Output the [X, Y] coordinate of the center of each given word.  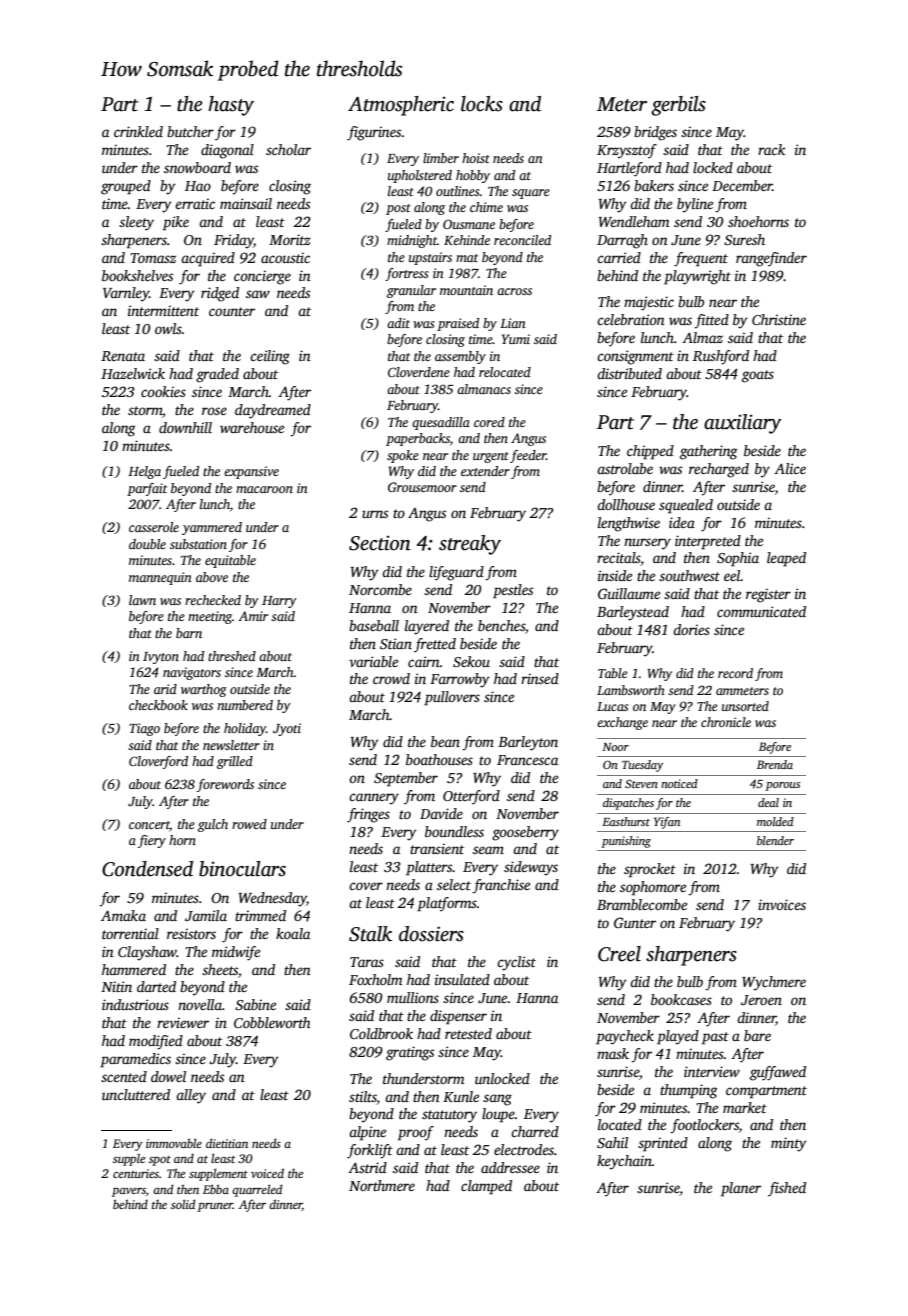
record [735, 673]
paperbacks [418, 439]
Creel [619, 954]
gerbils [678, 106]
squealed [686, 506]
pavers [129, 1192]
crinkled [138, 131]
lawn [142, 600]
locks [482, 104]
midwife [236, 953]
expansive [251, 472]
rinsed [540, 678]
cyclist [516, 963]
